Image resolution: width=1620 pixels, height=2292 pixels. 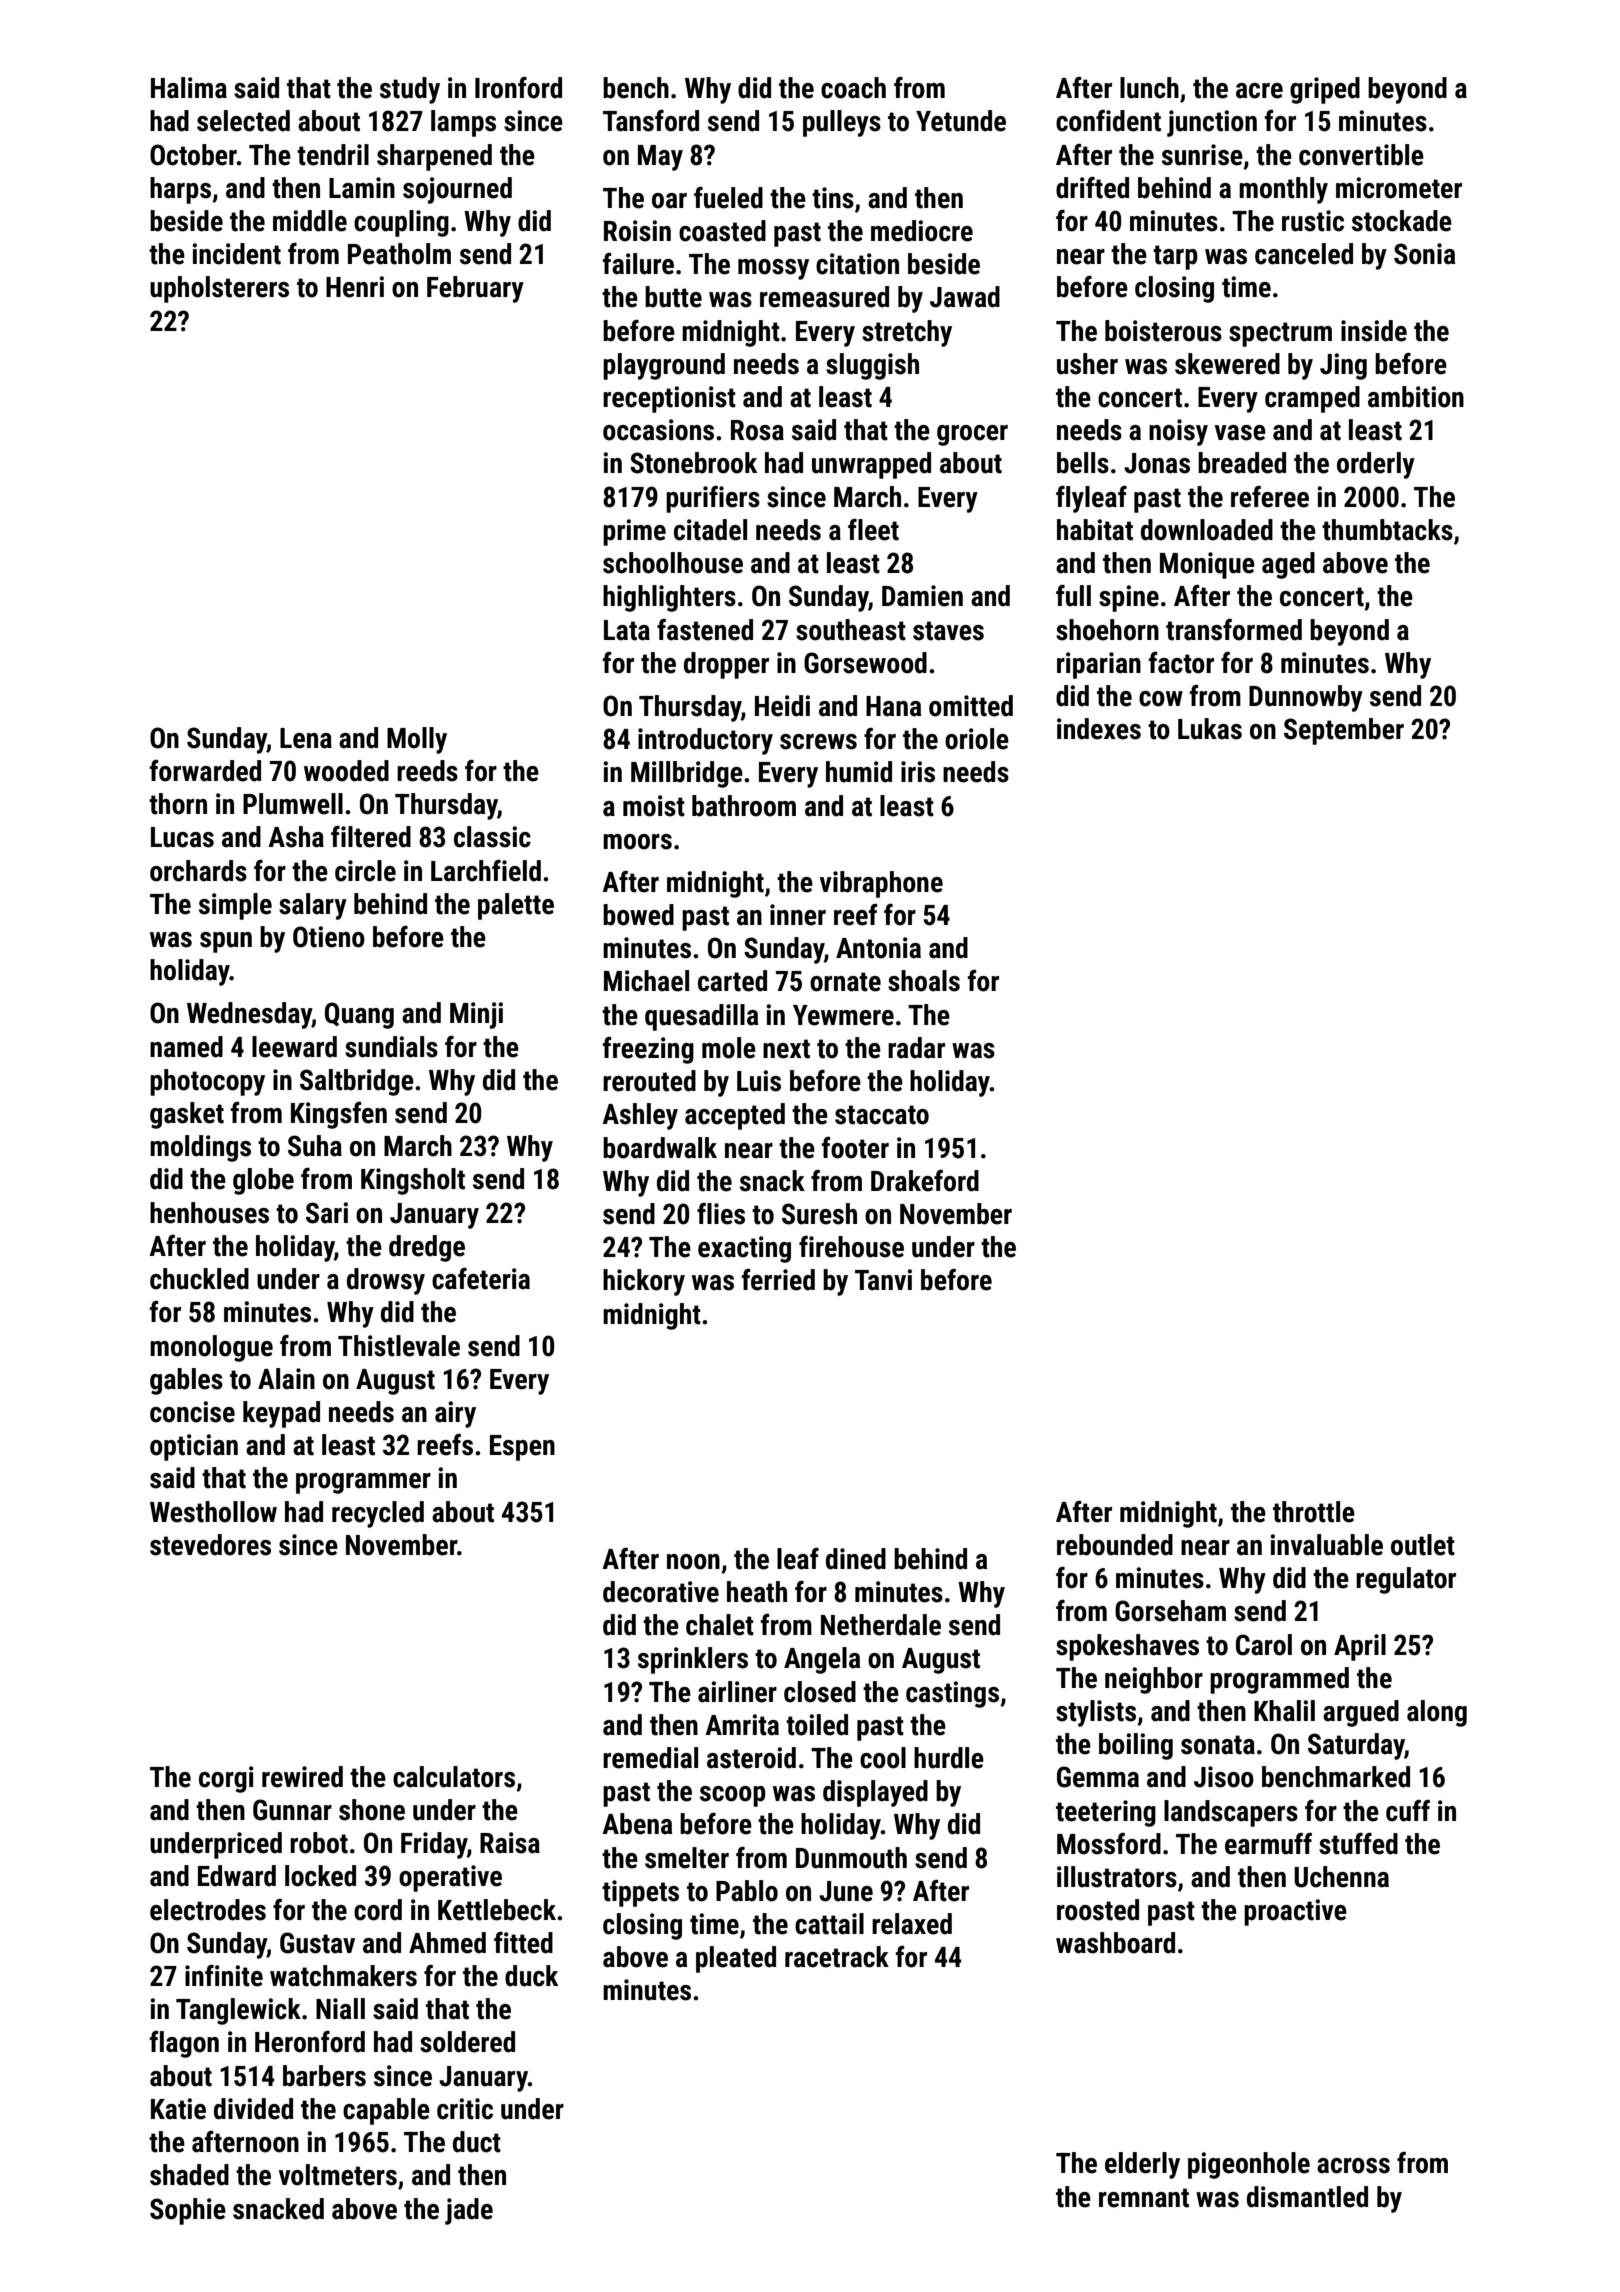 What do you see at coordinates (1325, 90) in the page?
I see `griped` at bounding box center [1325, 90].
